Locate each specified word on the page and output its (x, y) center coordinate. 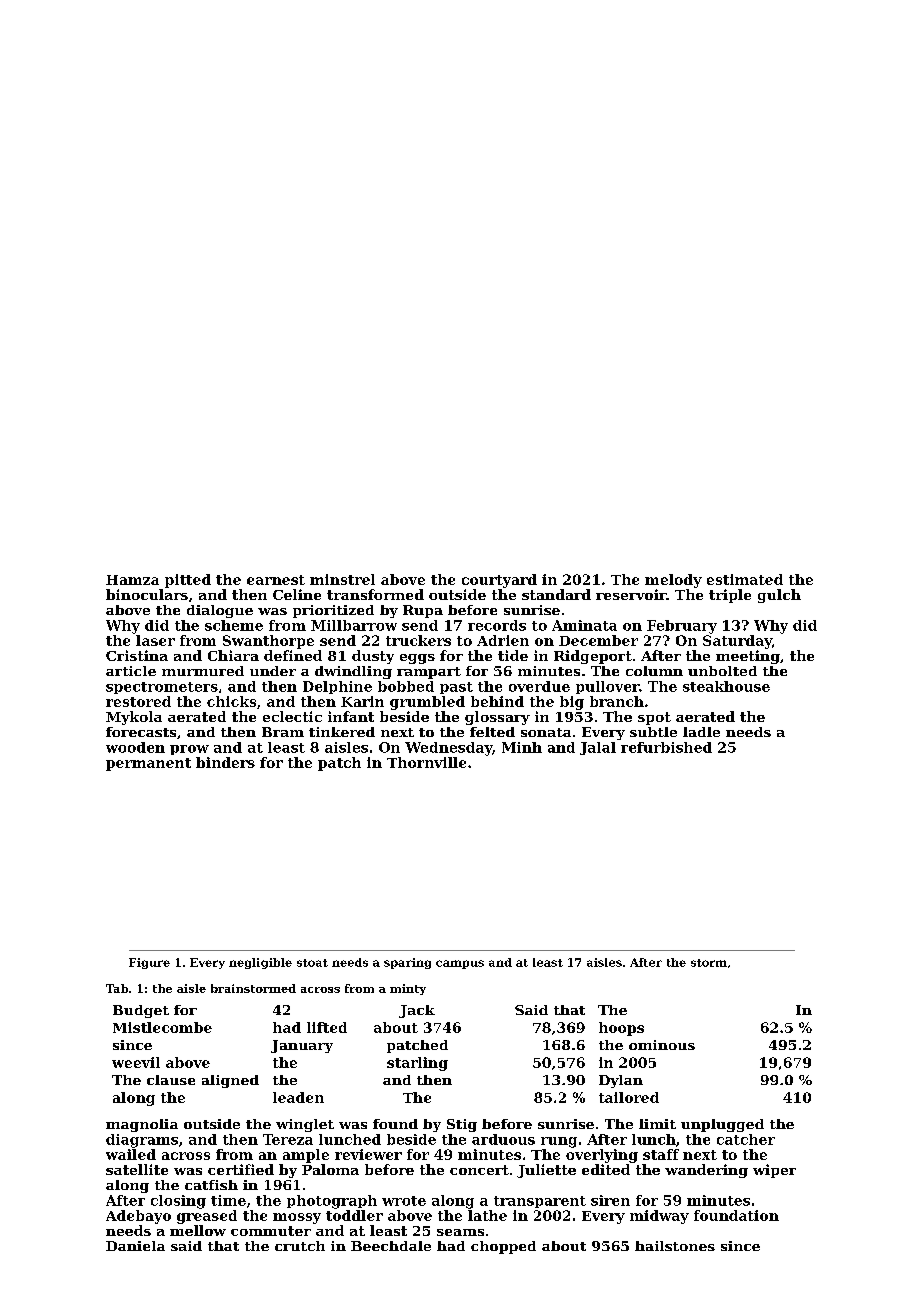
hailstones (675, 1246)
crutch (300, 1246)
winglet (305, 1125)
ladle (701, 732)
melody (673, 581)
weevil (136, 1062)
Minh (522, 747)
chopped (503, 1247)
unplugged (722, 1125)
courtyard (499, 581)
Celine (297, 594)
